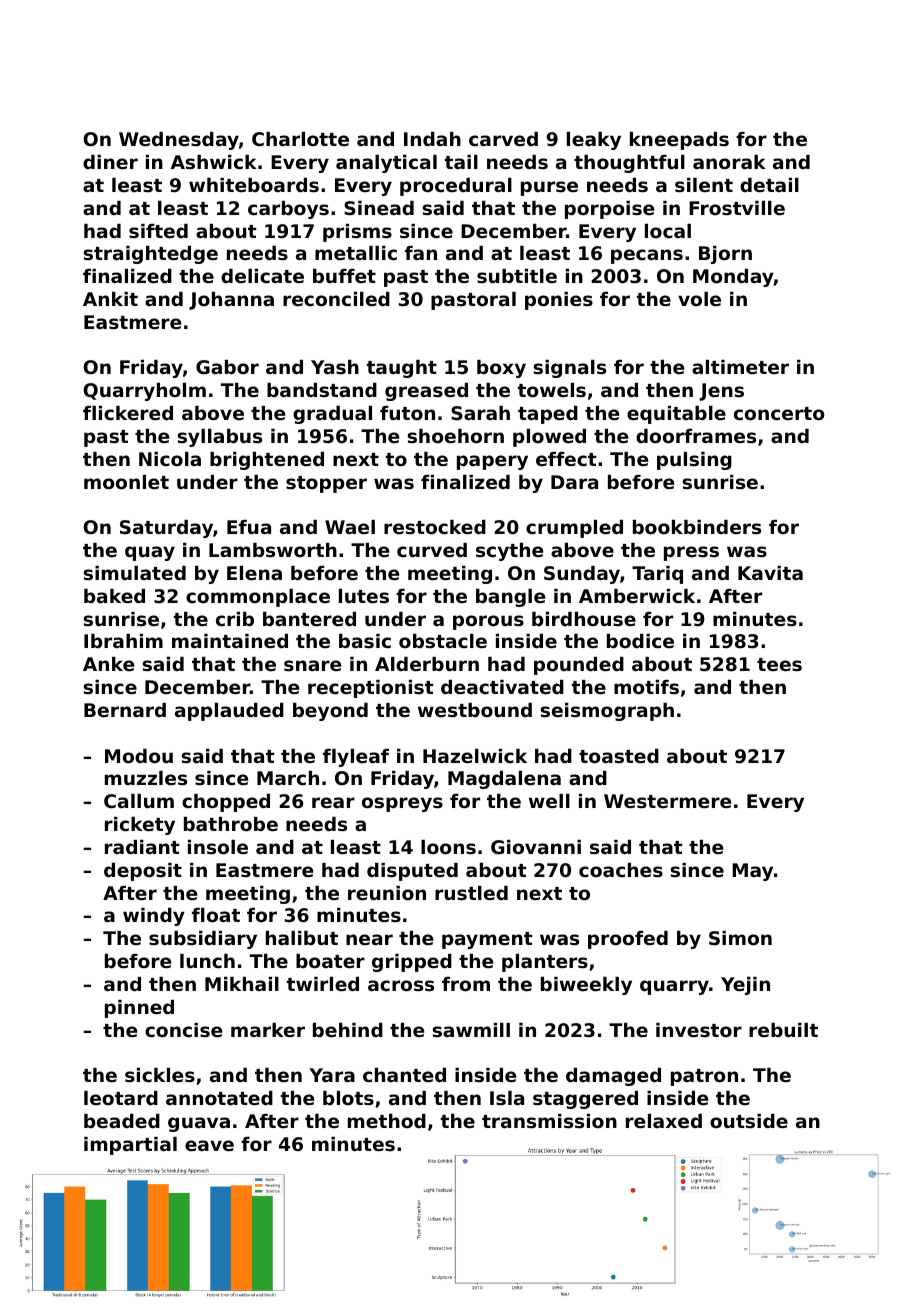  I want to click on fan, so click(421, 253).
